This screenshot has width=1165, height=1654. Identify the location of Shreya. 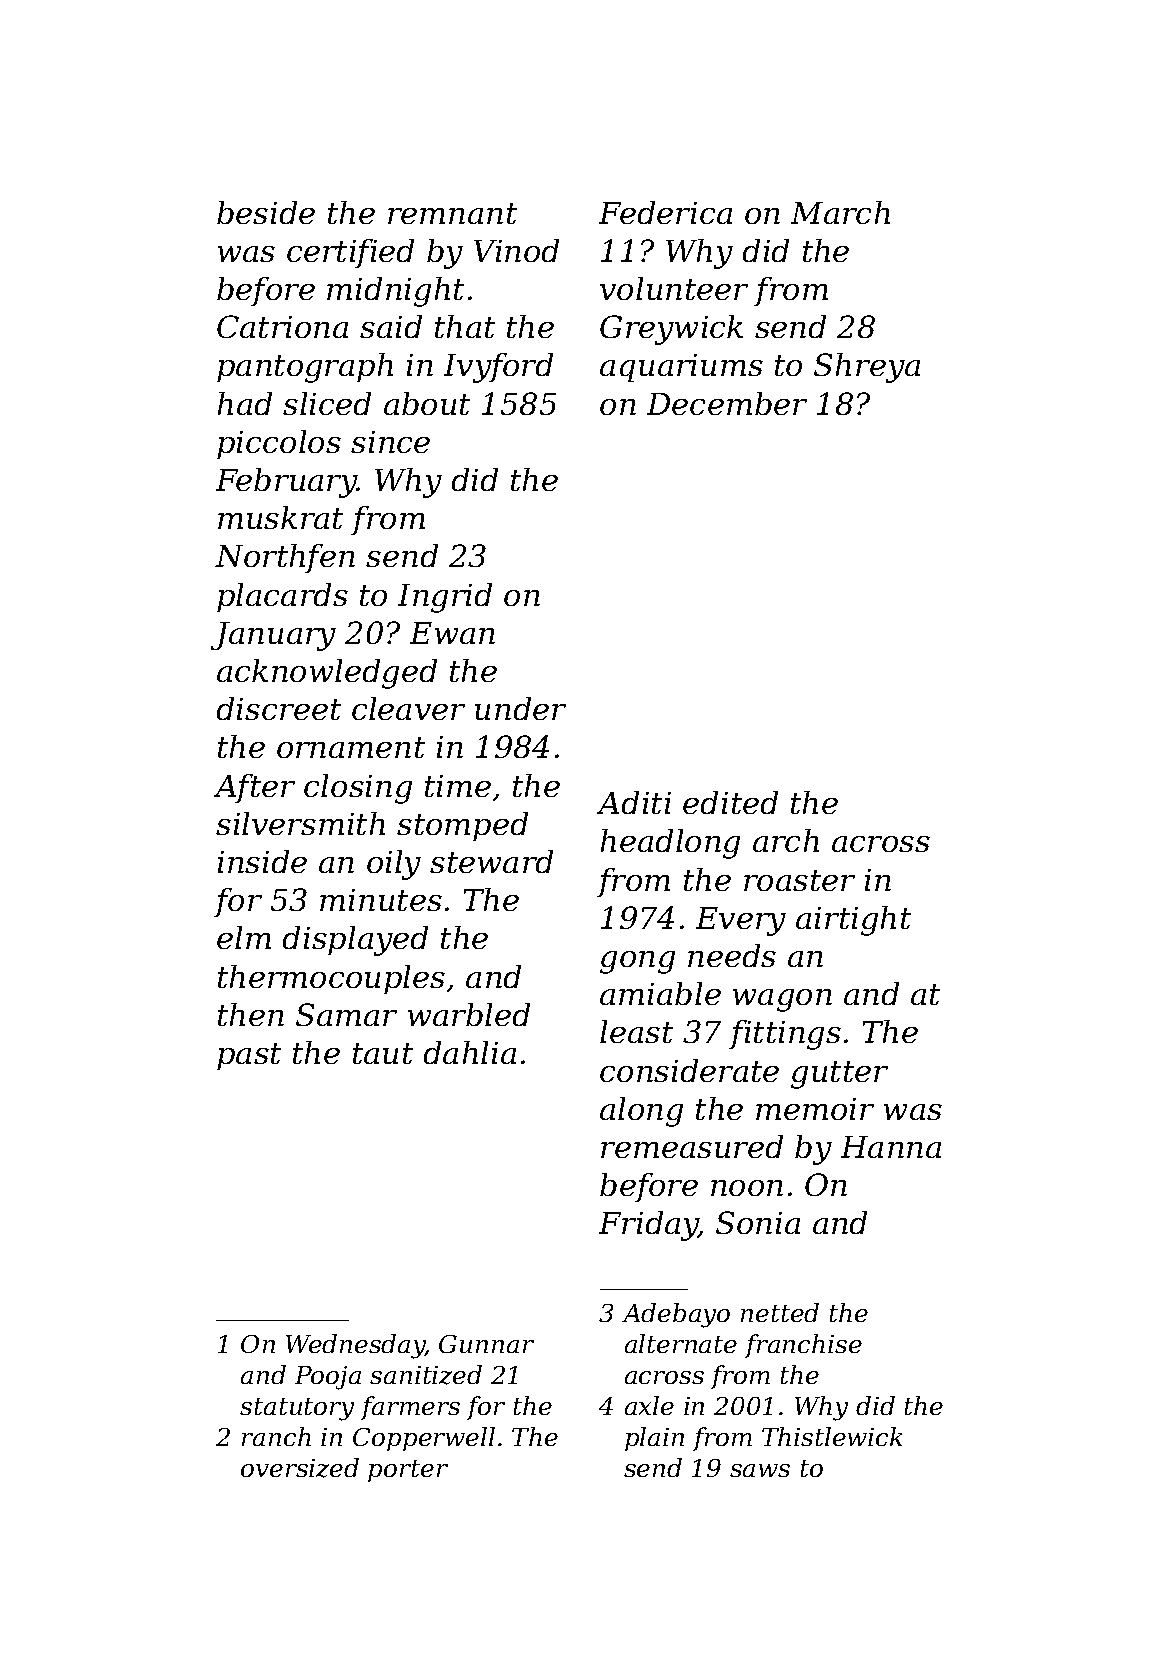
(867, 368).
